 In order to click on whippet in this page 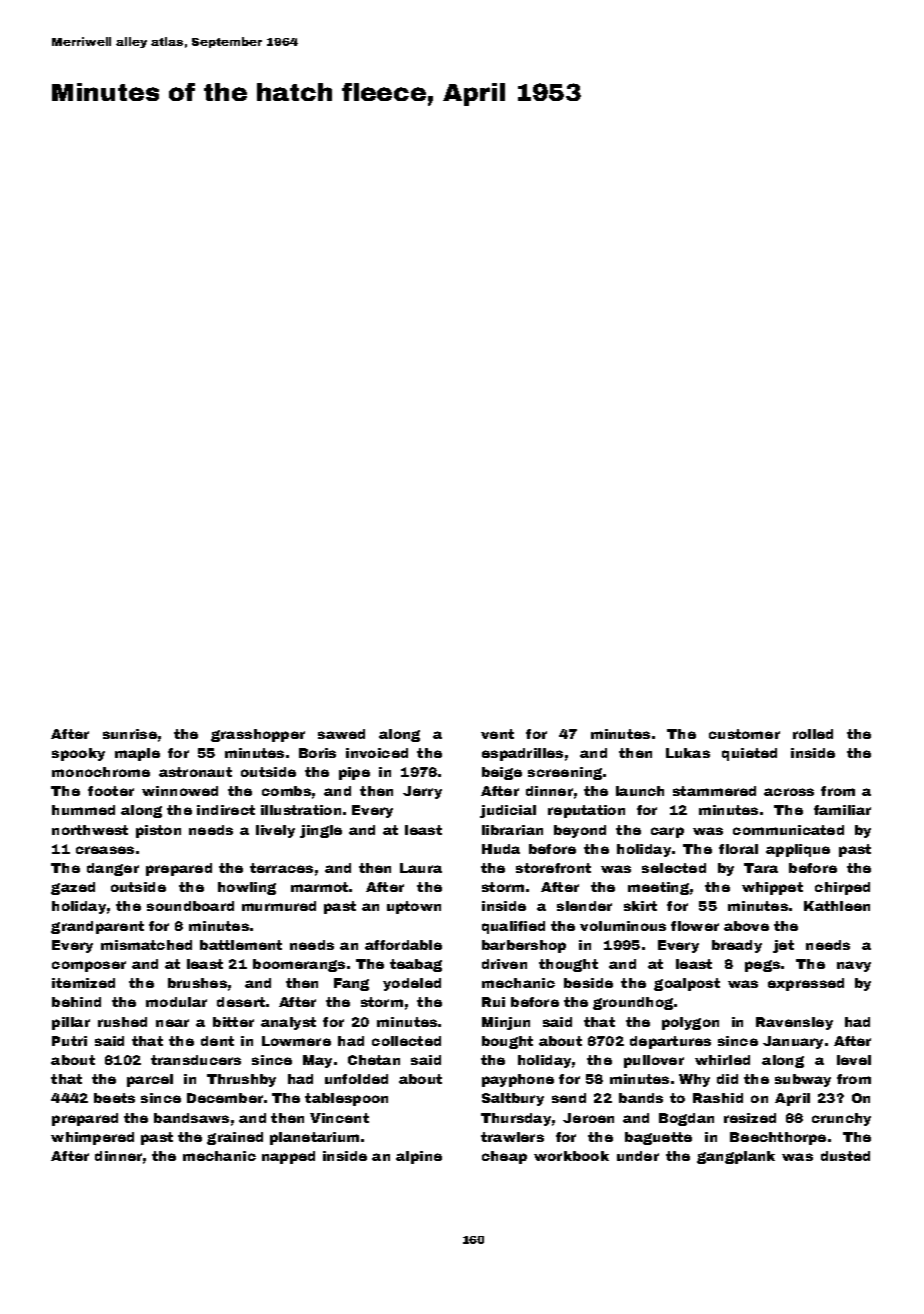, I will do `click(772, 888)`.
